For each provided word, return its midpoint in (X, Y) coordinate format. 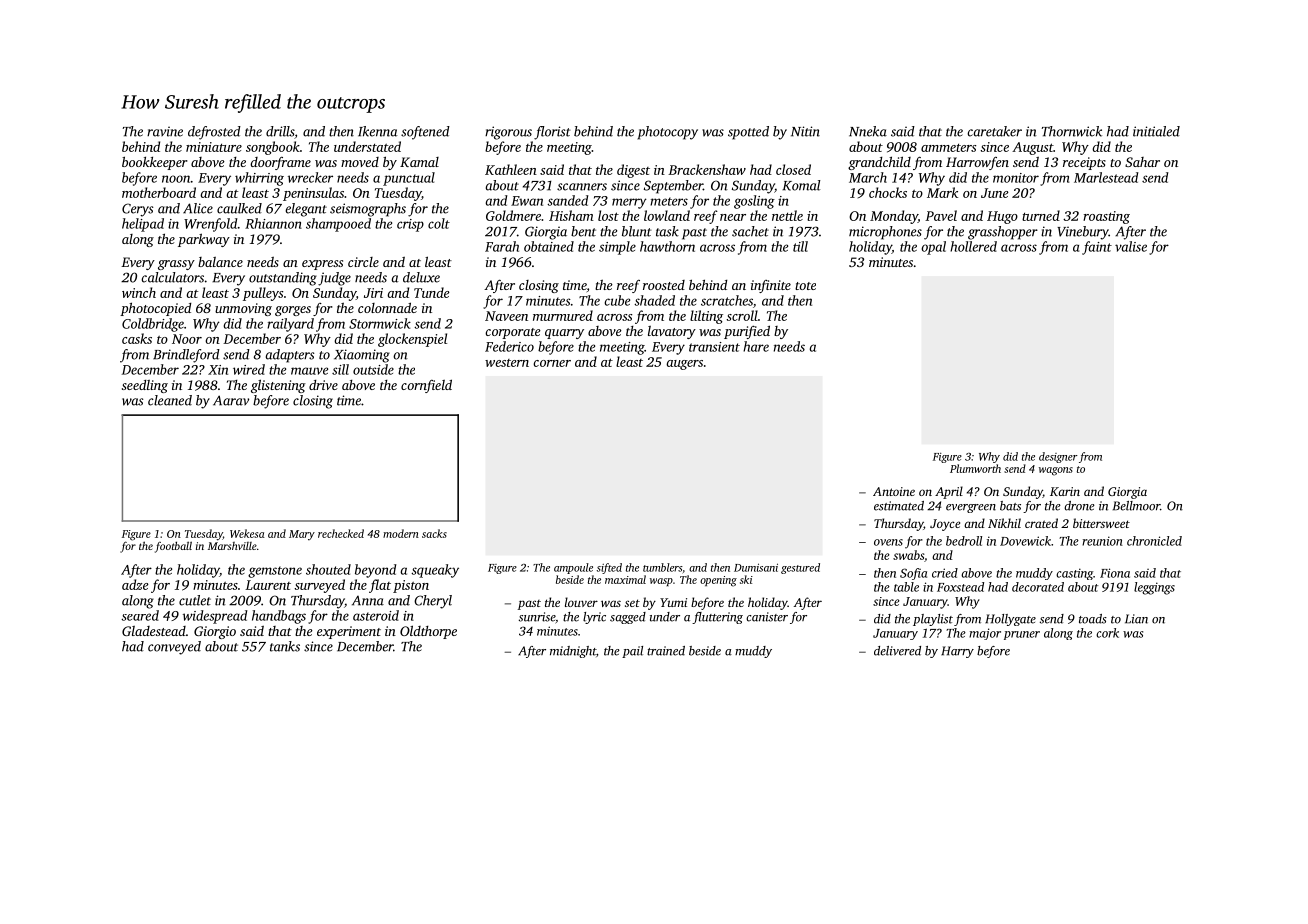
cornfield (426, 386)
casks (137, 338)
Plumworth (975, 468)
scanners (582, 187)
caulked (239, 208)
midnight (573, 652)
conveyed (174, 648)
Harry (957, 652)
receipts (1084, 163)
